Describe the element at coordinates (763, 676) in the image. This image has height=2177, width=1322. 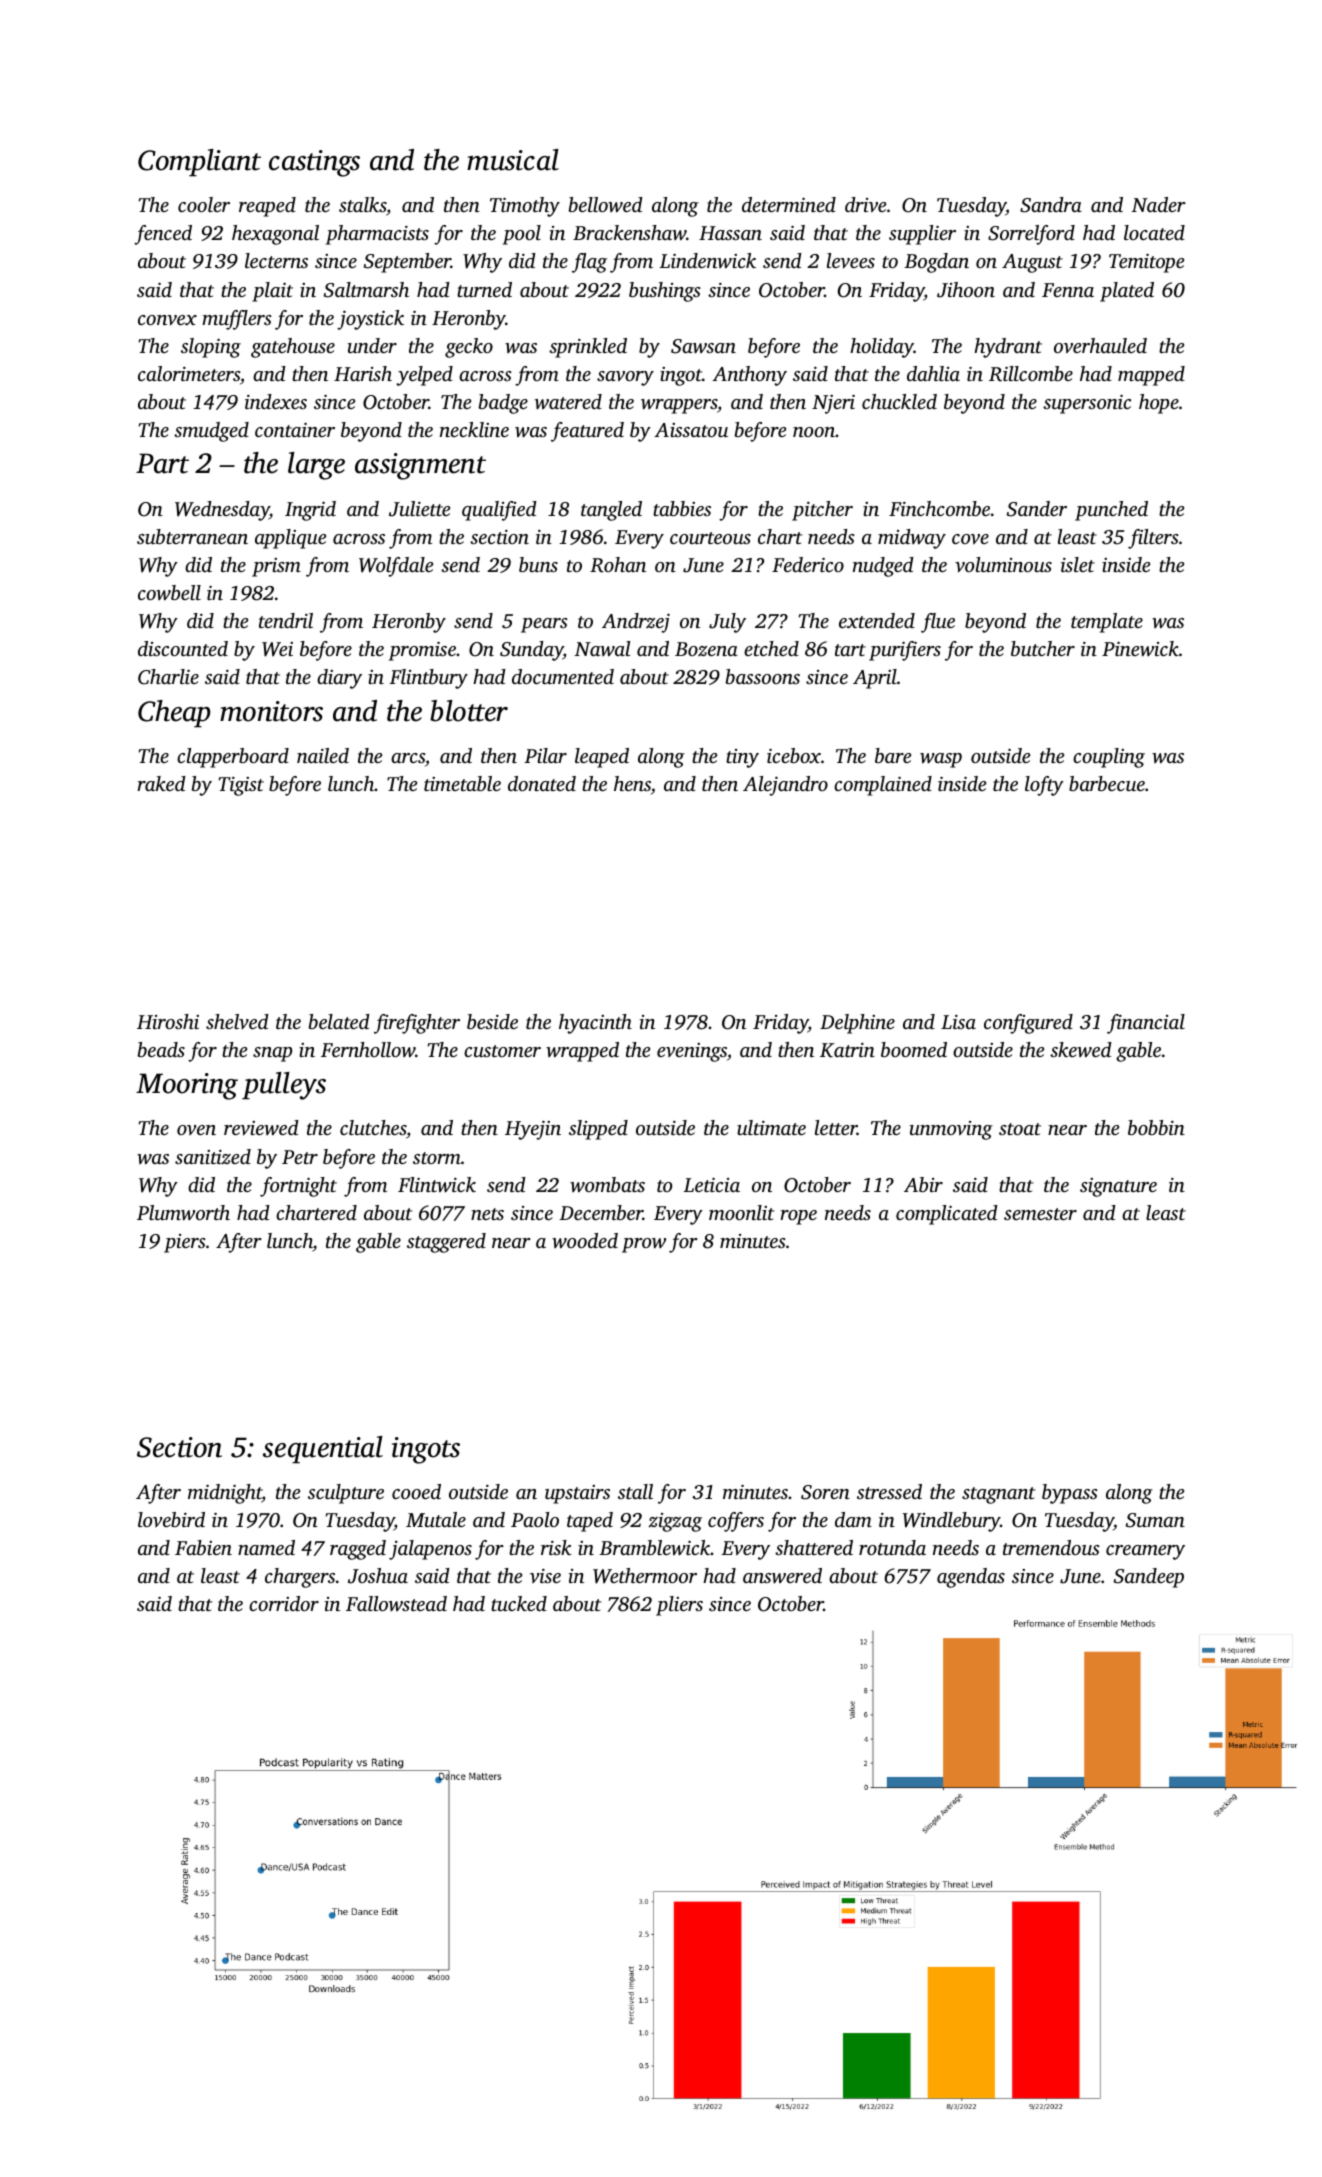
I see `bassoons` at that location.
